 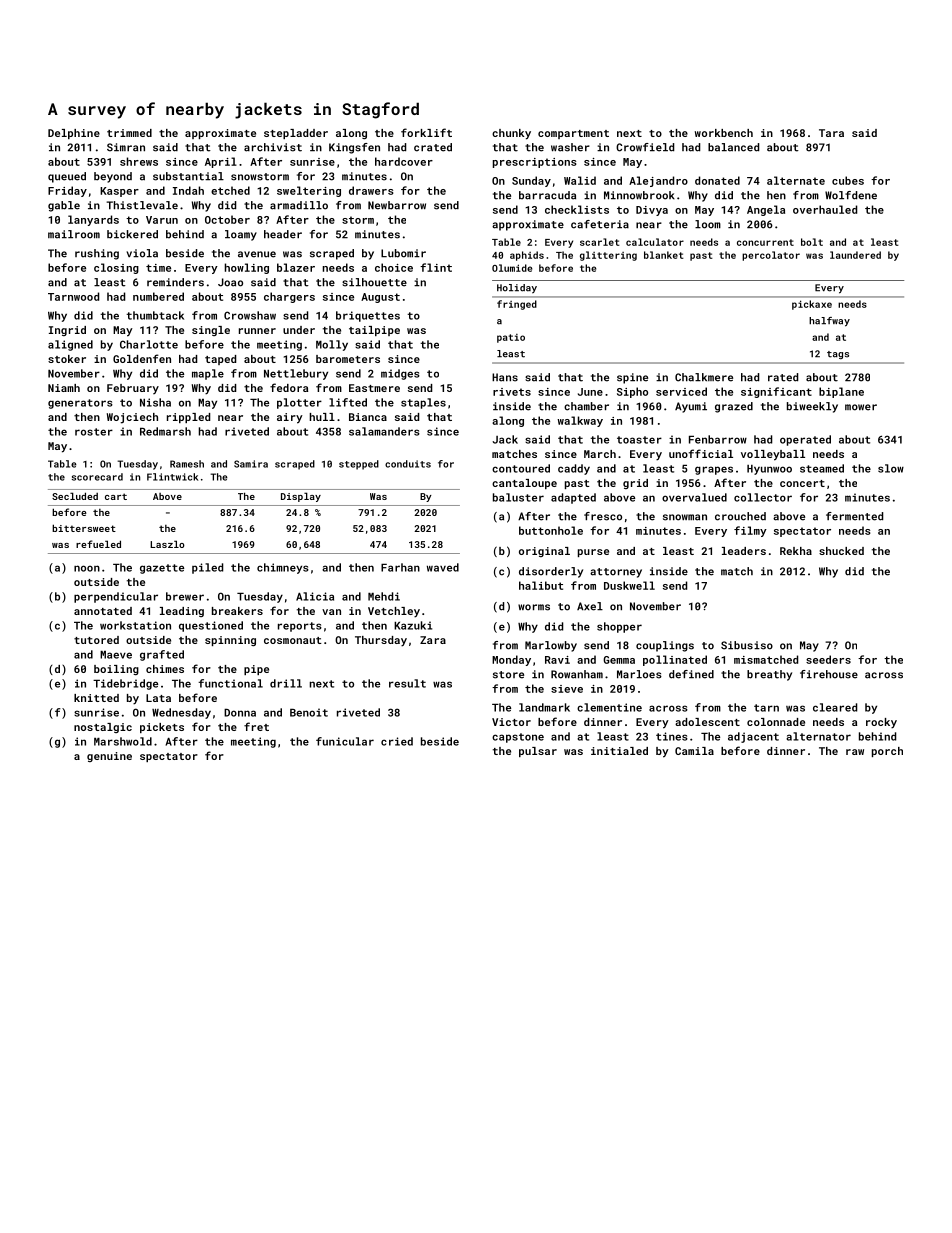 What do you see at coordinates (838, 355) in the screenshot?
I see `tags` at bounding box center [838, 355].
